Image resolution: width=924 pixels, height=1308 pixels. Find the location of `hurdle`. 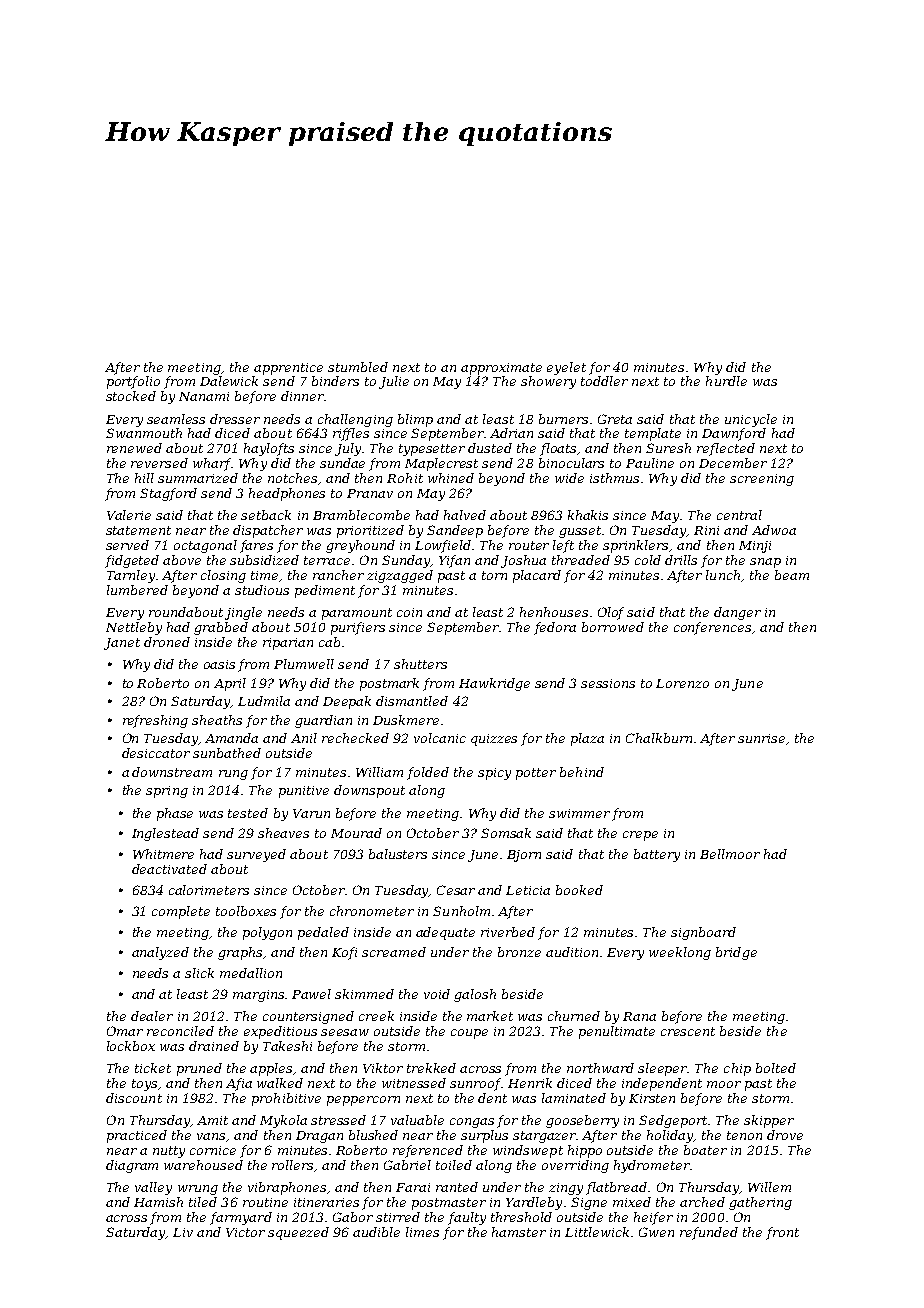

hurdle is located at coordinates (726, 381).
